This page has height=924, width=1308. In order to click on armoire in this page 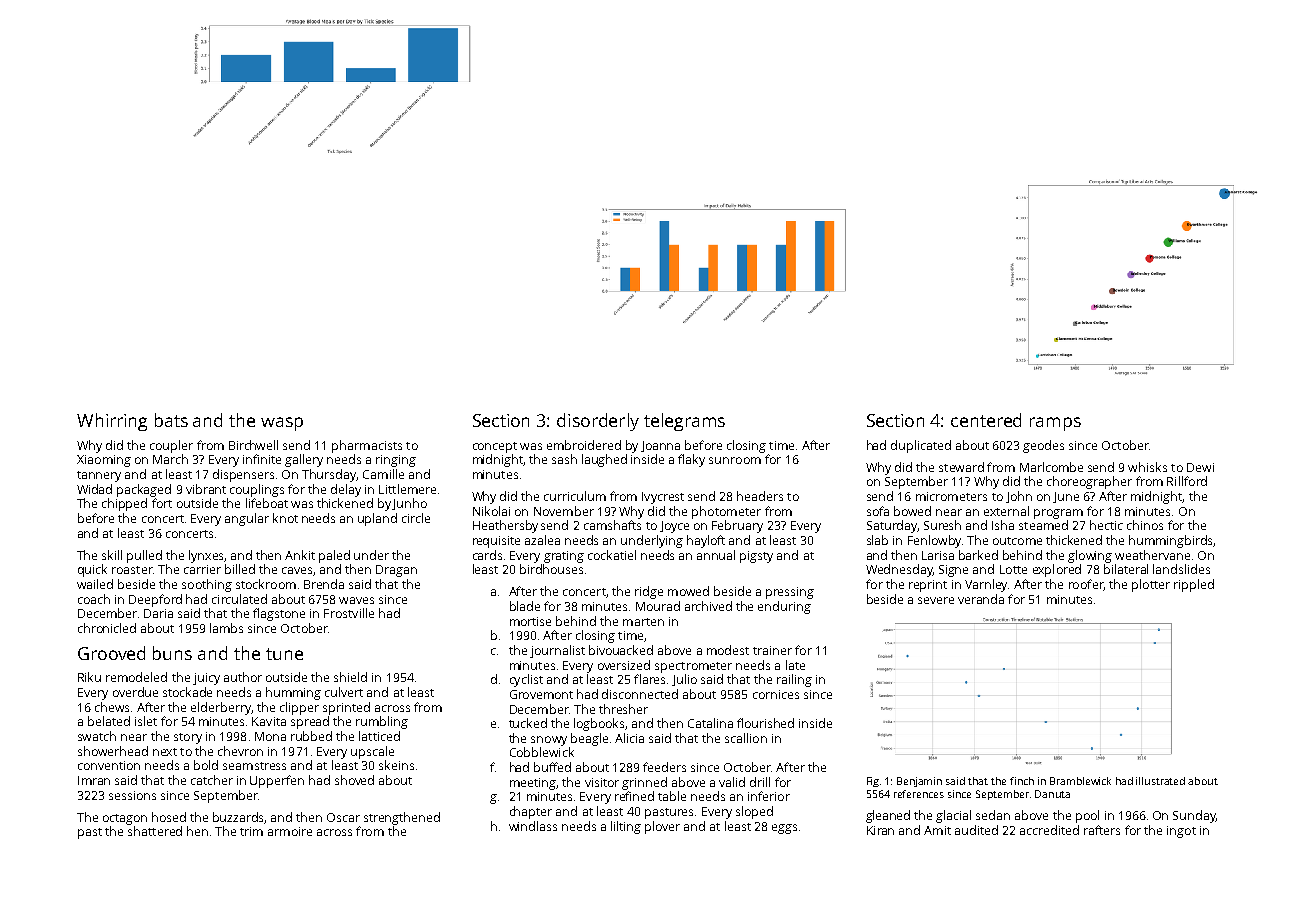, I will do `click(290, 831)`.
